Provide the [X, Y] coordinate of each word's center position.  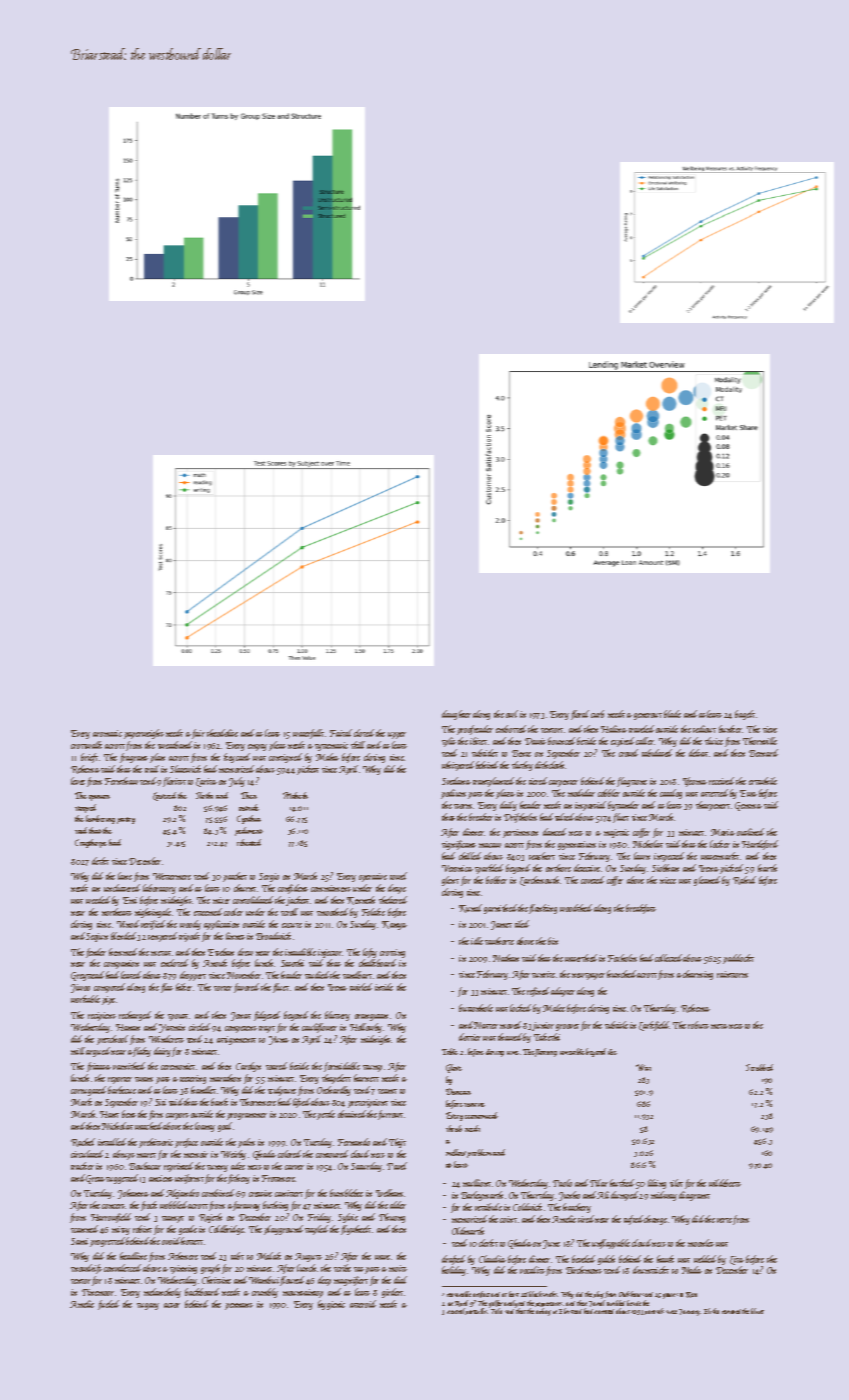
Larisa [206, 782]
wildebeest [725, 1183]
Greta [95, 1179]
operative [373, 877]
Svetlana [456, 781]
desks [100, 861]
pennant [239, 1306]
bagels [745, 715]
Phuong [392, 1218]
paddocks [738, 959]
